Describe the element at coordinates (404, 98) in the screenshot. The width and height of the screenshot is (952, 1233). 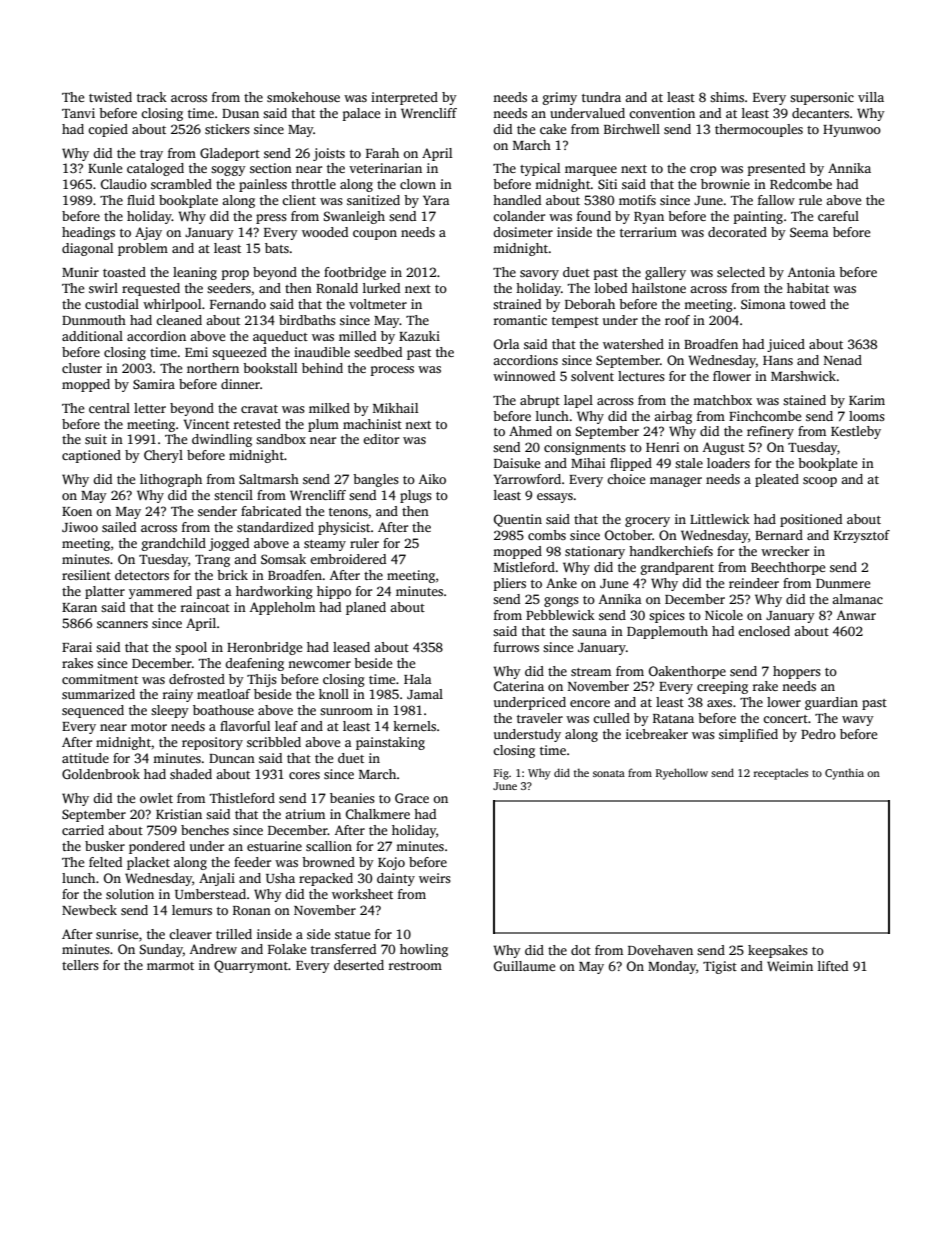
I see `interpreted` at that location.
